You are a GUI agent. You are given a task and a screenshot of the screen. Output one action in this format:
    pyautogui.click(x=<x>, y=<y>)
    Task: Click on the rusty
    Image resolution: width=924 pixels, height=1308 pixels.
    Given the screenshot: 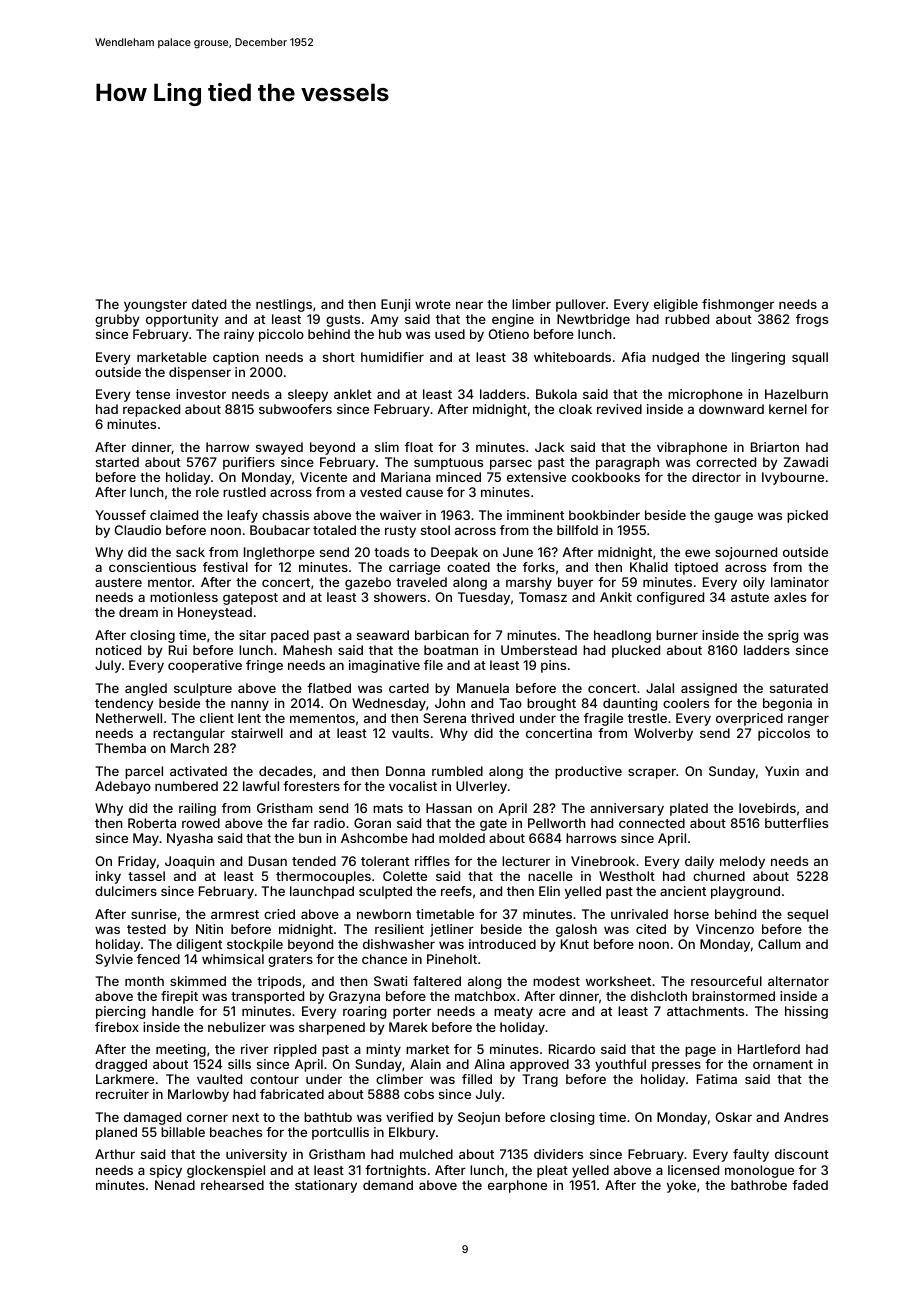 What is the action you would take?
    pyautogui.click(x=400, y=532)
